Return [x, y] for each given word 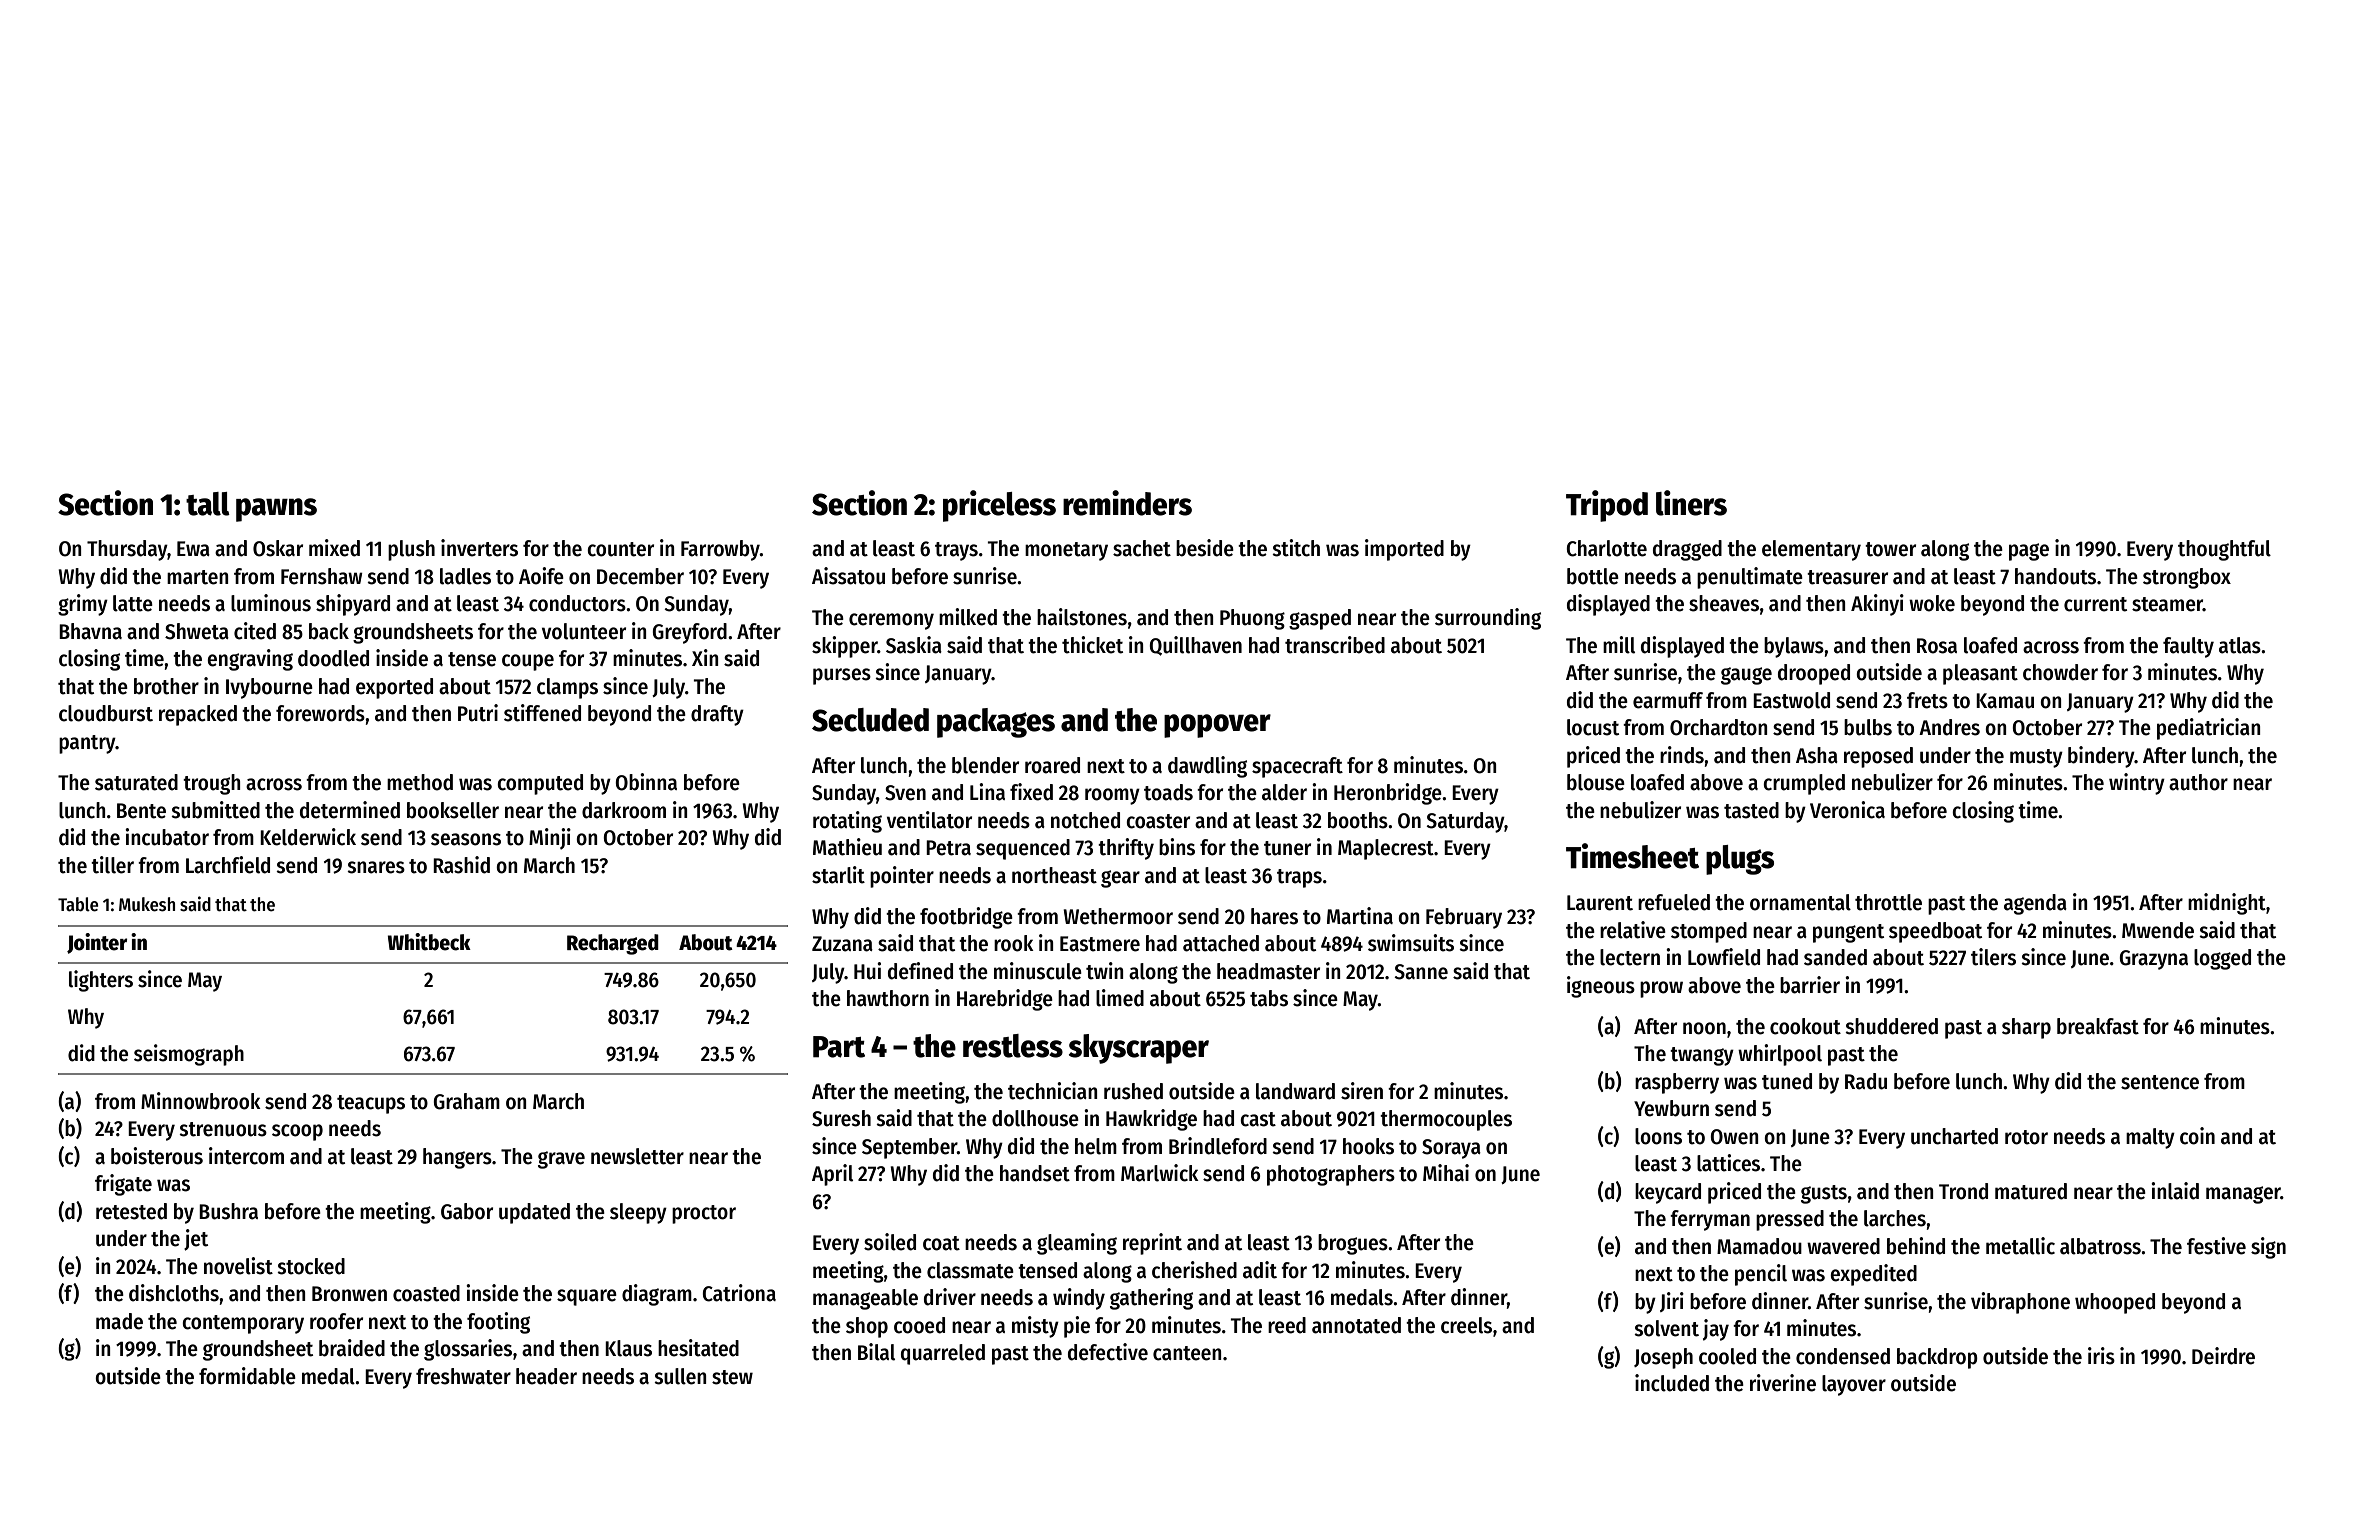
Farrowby [720, 550]
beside [1205, 548]
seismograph [189, 1055]
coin [2197, 1136]
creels [1466, 1325]
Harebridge [1005, 1000]
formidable [247, 1376]
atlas [2240, 645]
